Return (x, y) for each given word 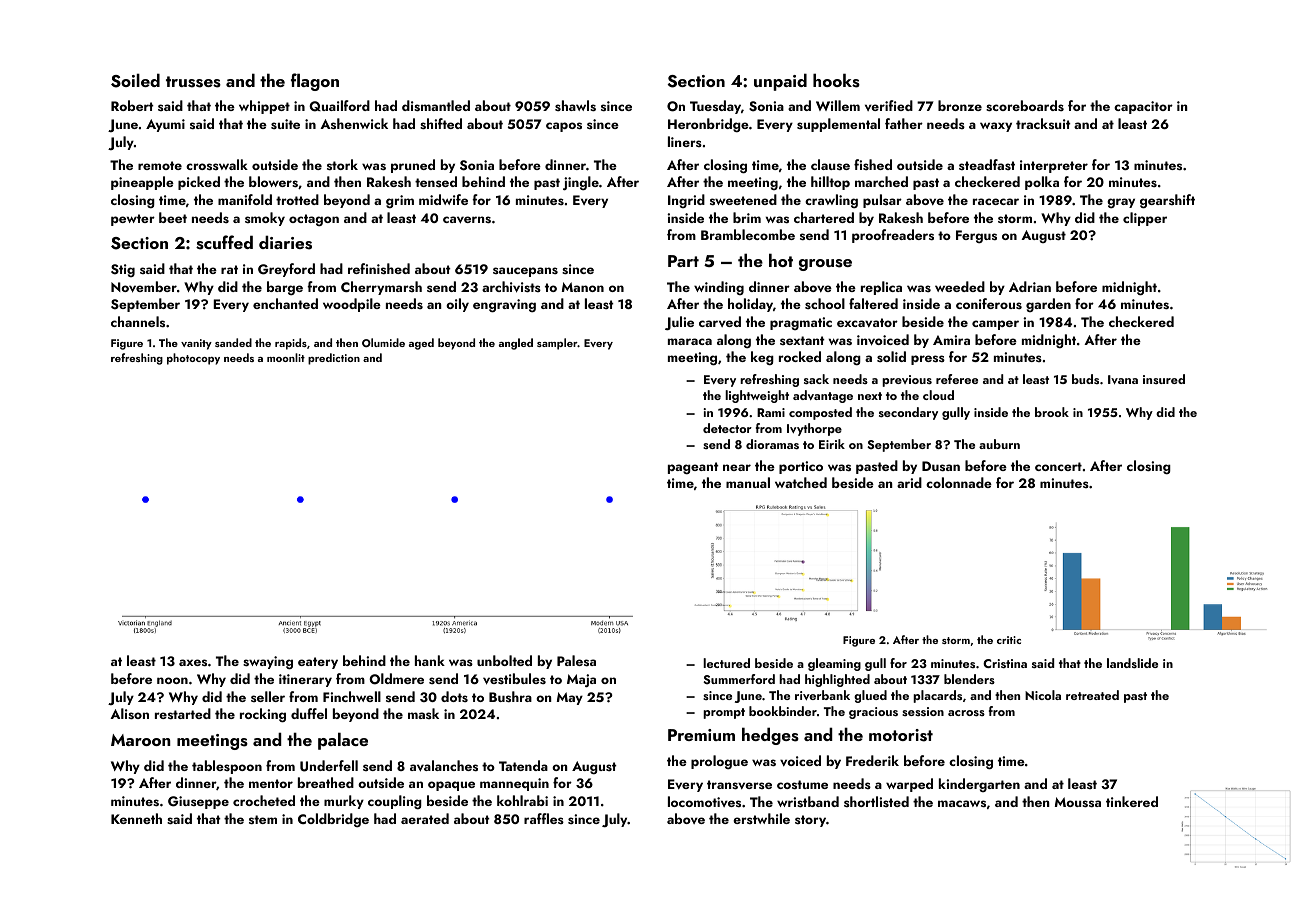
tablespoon (227, 767)
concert (1058, 466)
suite (285, 124)
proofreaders (893, 236)
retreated (1092, 695)
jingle (581, 183)
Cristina (1005, 663)
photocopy (193, 359)
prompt (724, 713)
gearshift (1167, 201)
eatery (318, 663)
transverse (739, 784)
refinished (379, 268)
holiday (750, 305)
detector (727, 428)
